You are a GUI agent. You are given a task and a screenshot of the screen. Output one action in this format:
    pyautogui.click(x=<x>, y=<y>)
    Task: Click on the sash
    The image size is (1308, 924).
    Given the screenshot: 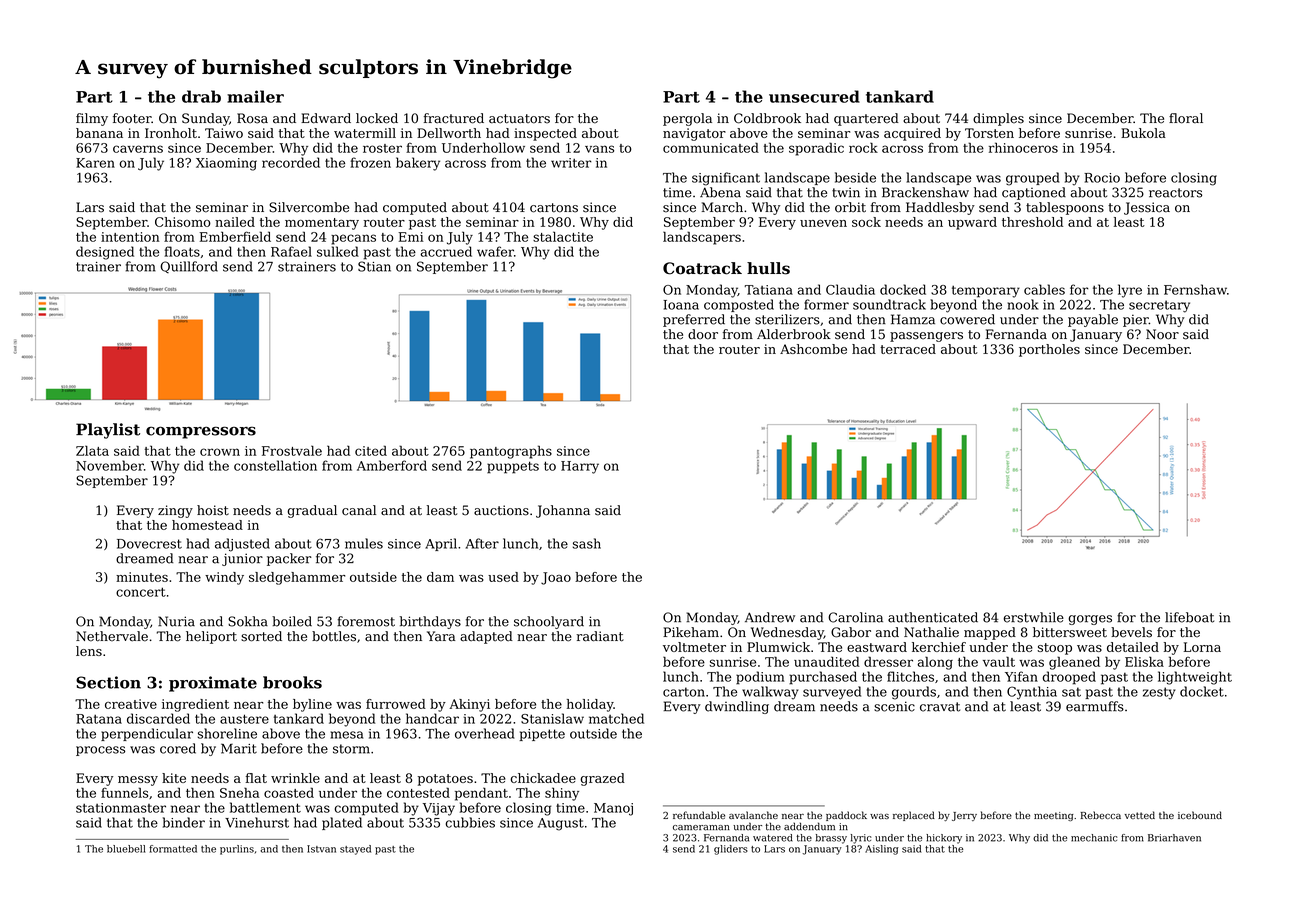 What is the action you would take?
    pyautogui.click(x=587, y=543)
